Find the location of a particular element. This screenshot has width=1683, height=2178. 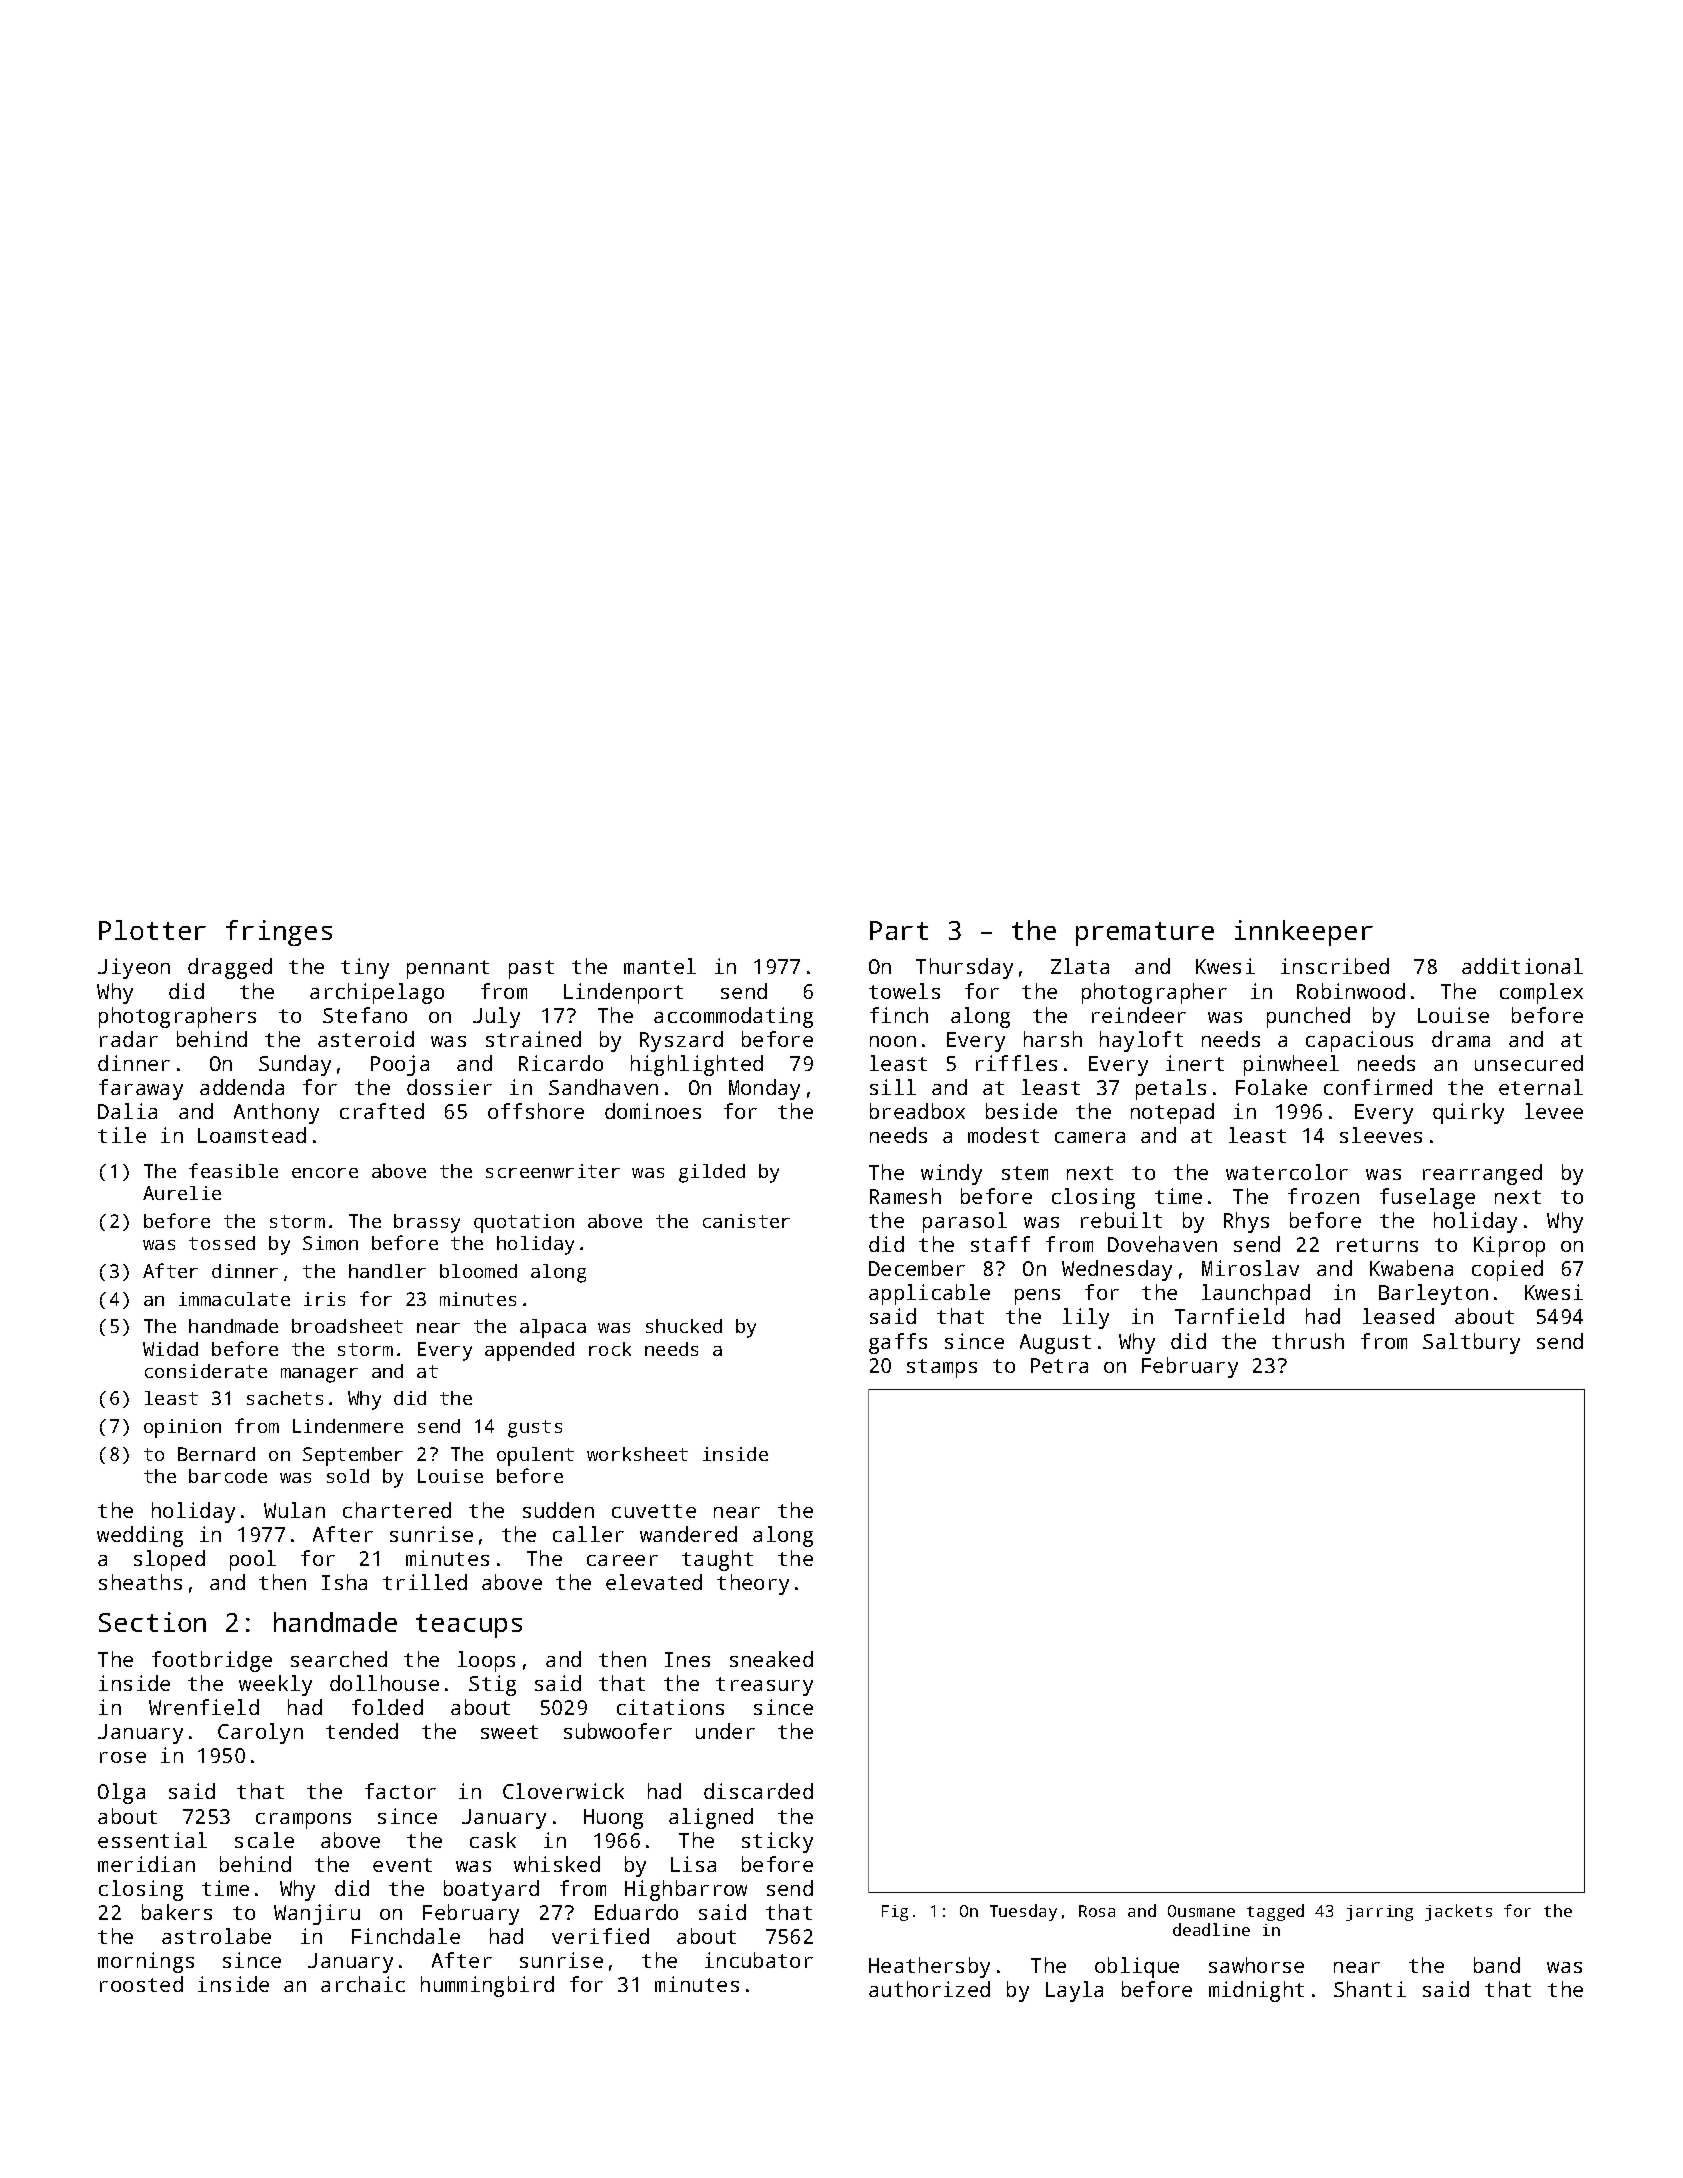

tiny is located at coordinates (365, 968).
